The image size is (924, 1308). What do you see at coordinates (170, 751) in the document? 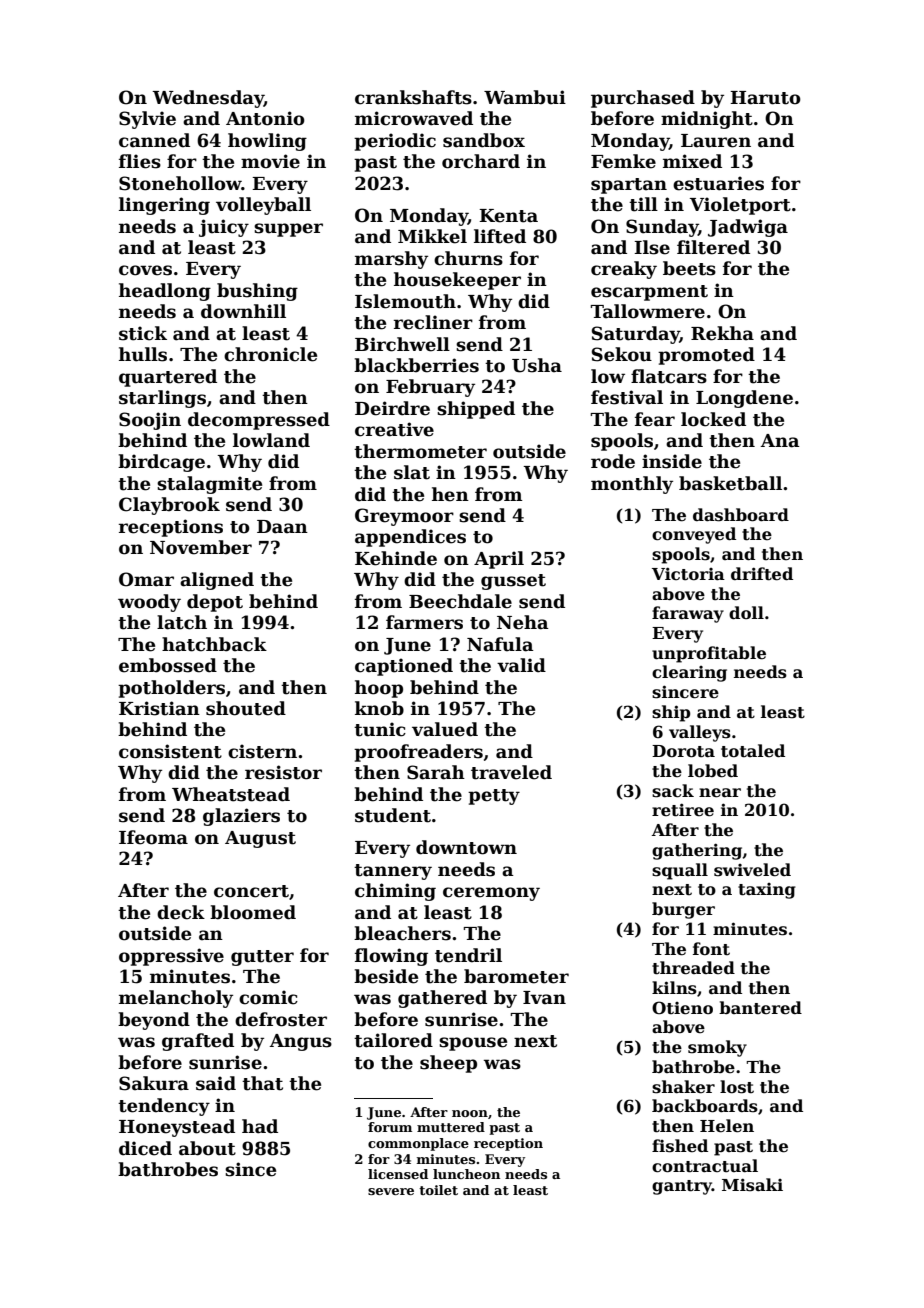
I see `consistent` at bounding box center [170, 751].
